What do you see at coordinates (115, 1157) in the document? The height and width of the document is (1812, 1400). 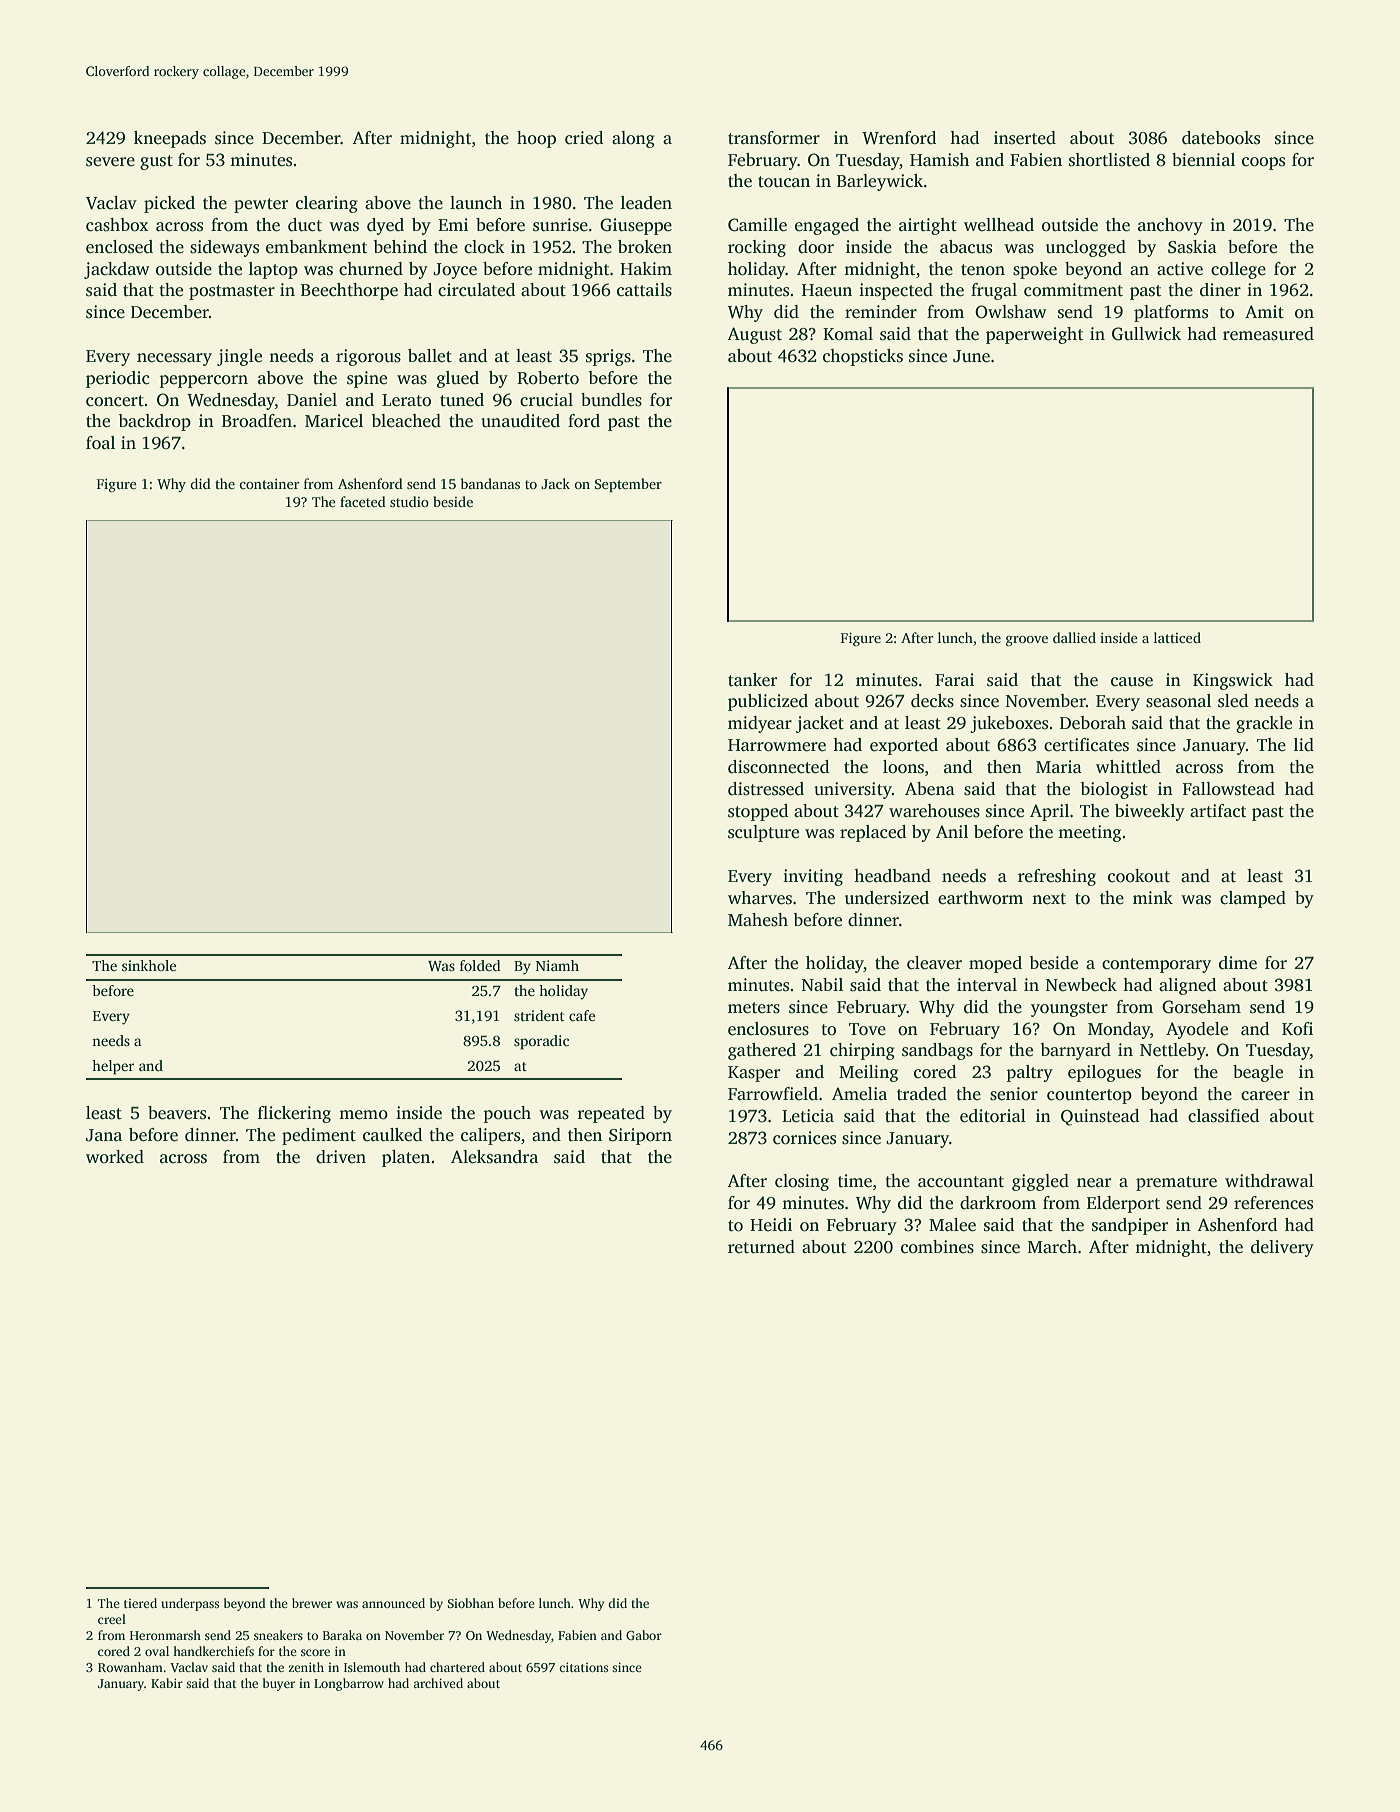 I see `worked` at bounding box center [115, 1157].
